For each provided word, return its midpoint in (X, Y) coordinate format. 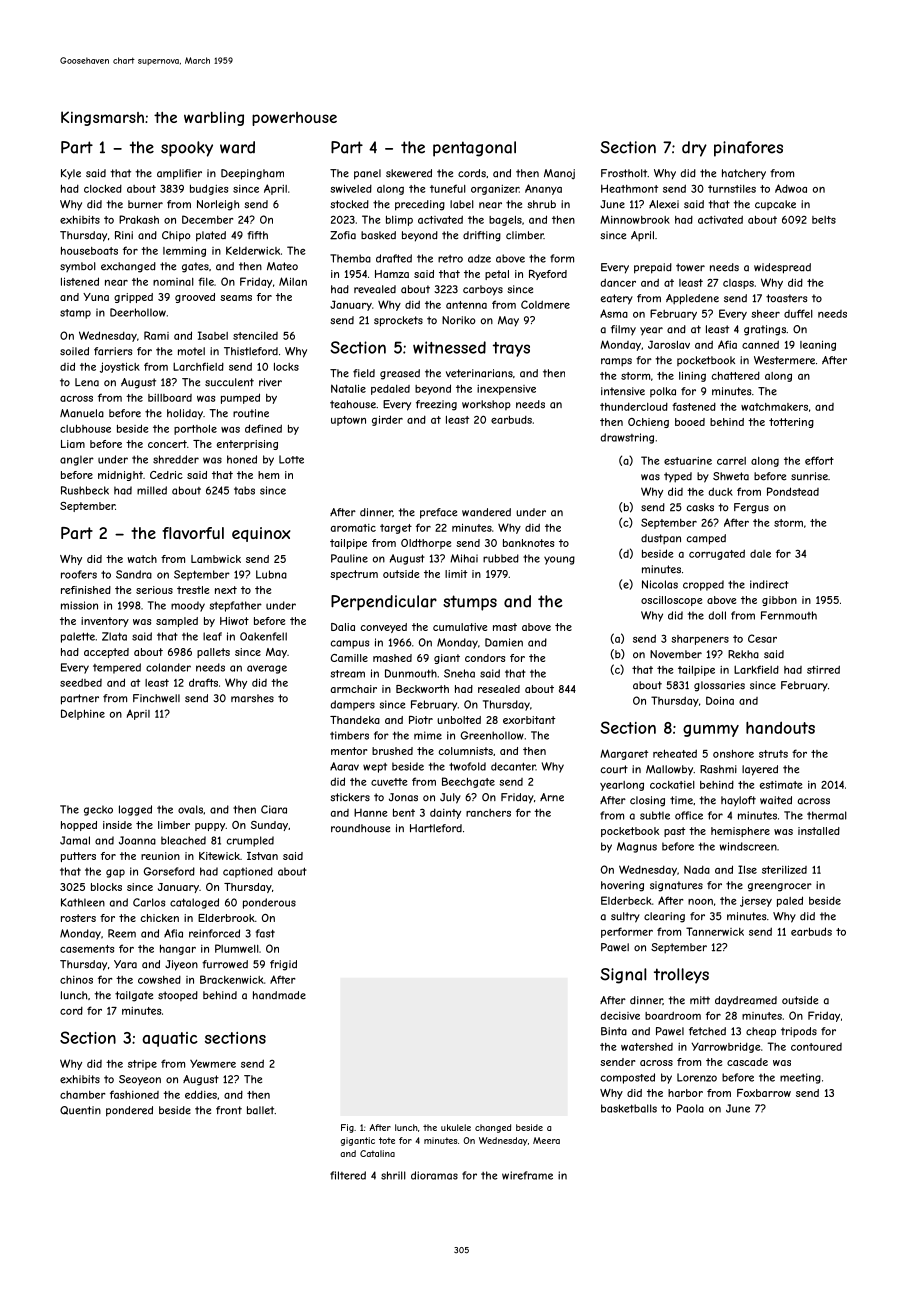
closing (647, 801)
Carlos (149, 902)
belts (824, 220)
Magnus (637, 847)
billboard (170, 398)
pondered (129, 1111)
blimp (399, 221)
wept (375, 768)
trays (511, 349)
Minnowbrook (635, 219)
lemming (184, 252)
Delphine (83, 714)
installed (819, 831)
